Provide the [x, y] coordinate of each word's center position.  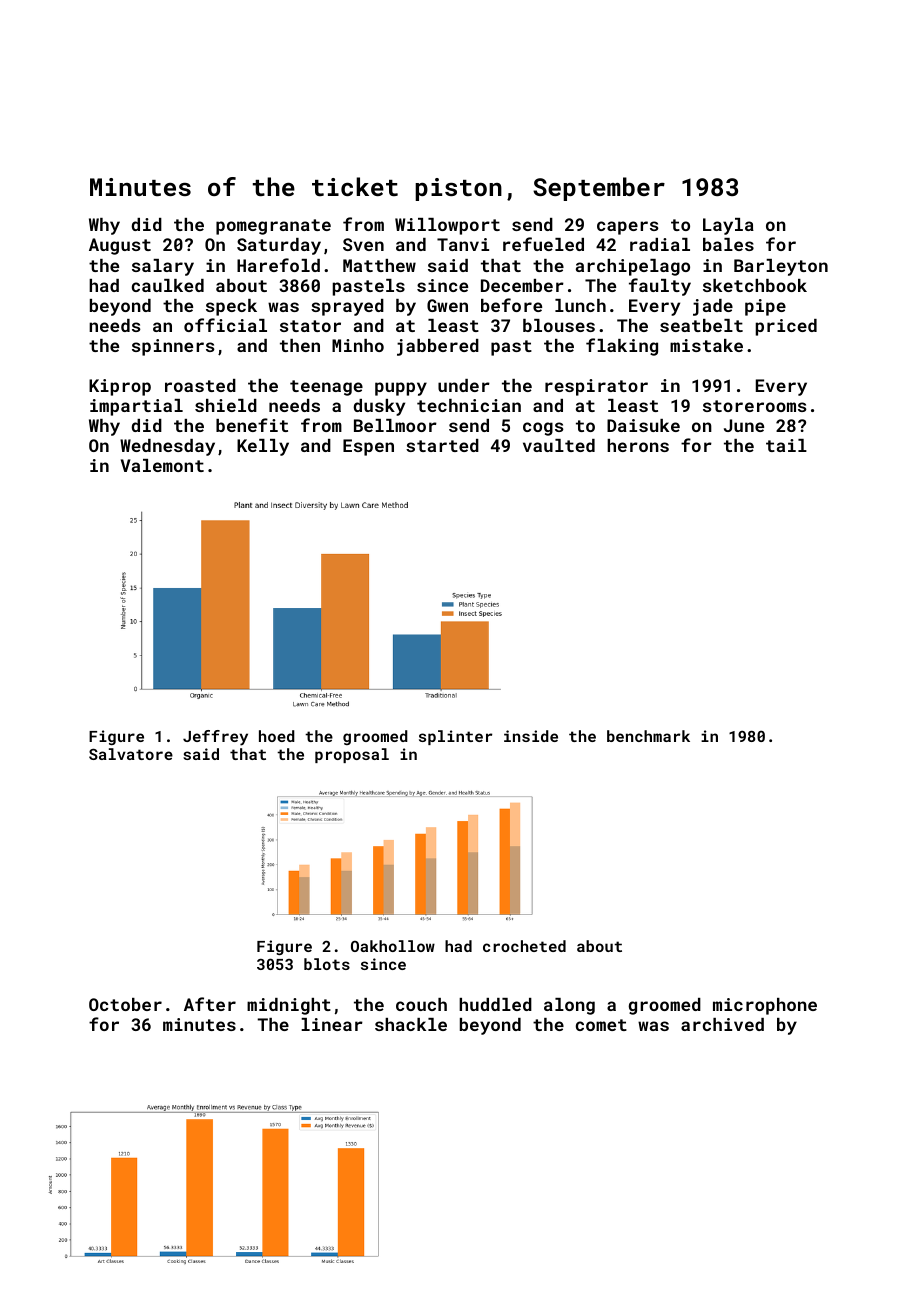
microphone [765, 1006]
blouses [559, 325]
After [210, 1004]
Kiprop [120, 387]
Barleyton [781, 267]
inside [531, 736]
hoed [277, 736]
